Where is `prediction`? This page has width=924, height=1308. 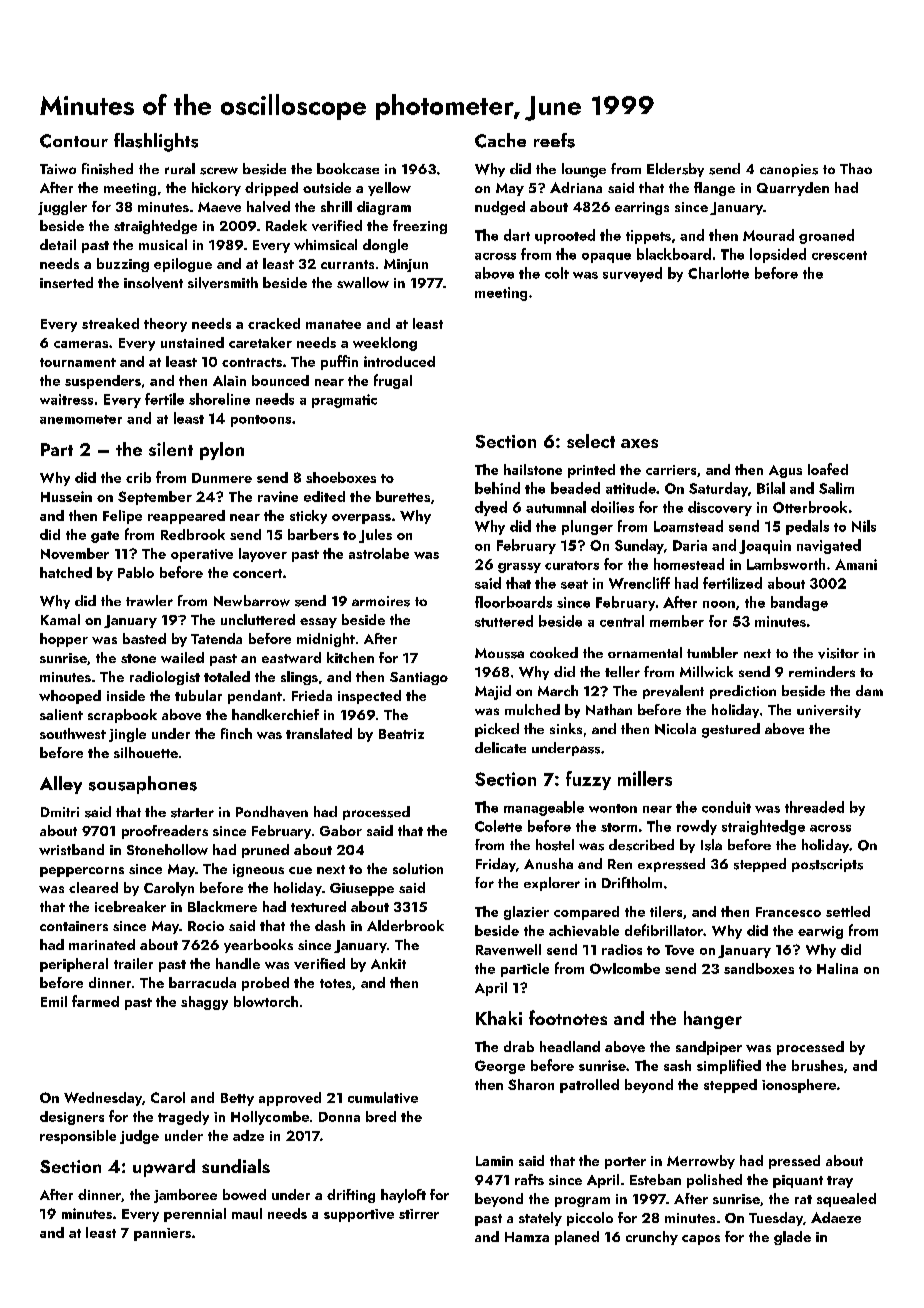 prediction is located at coordinates (743, 692).
